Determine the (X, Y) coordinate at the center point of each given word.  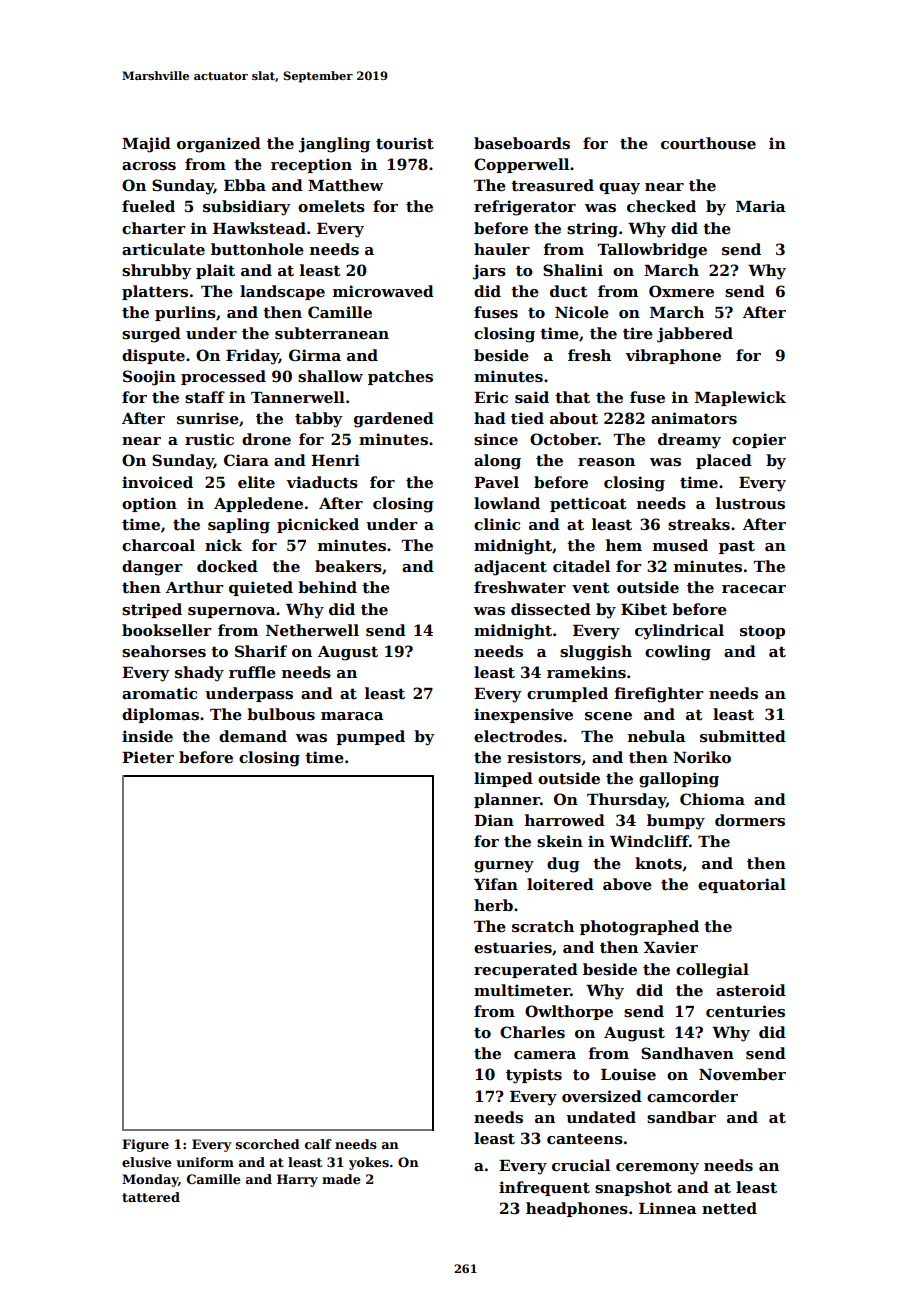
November (742, 1074)
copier (759, 440)
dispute (153, 356)
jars (489, 272)
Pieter (148, 757)
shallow (330, 376)
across (149, 166)
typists (534, 1076)
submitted (743, 736)
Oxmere (681, 291)
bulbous (281, 714)
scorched (268, 1144)
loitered (560, 884)
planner (507, 800)
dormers (750, 820)
